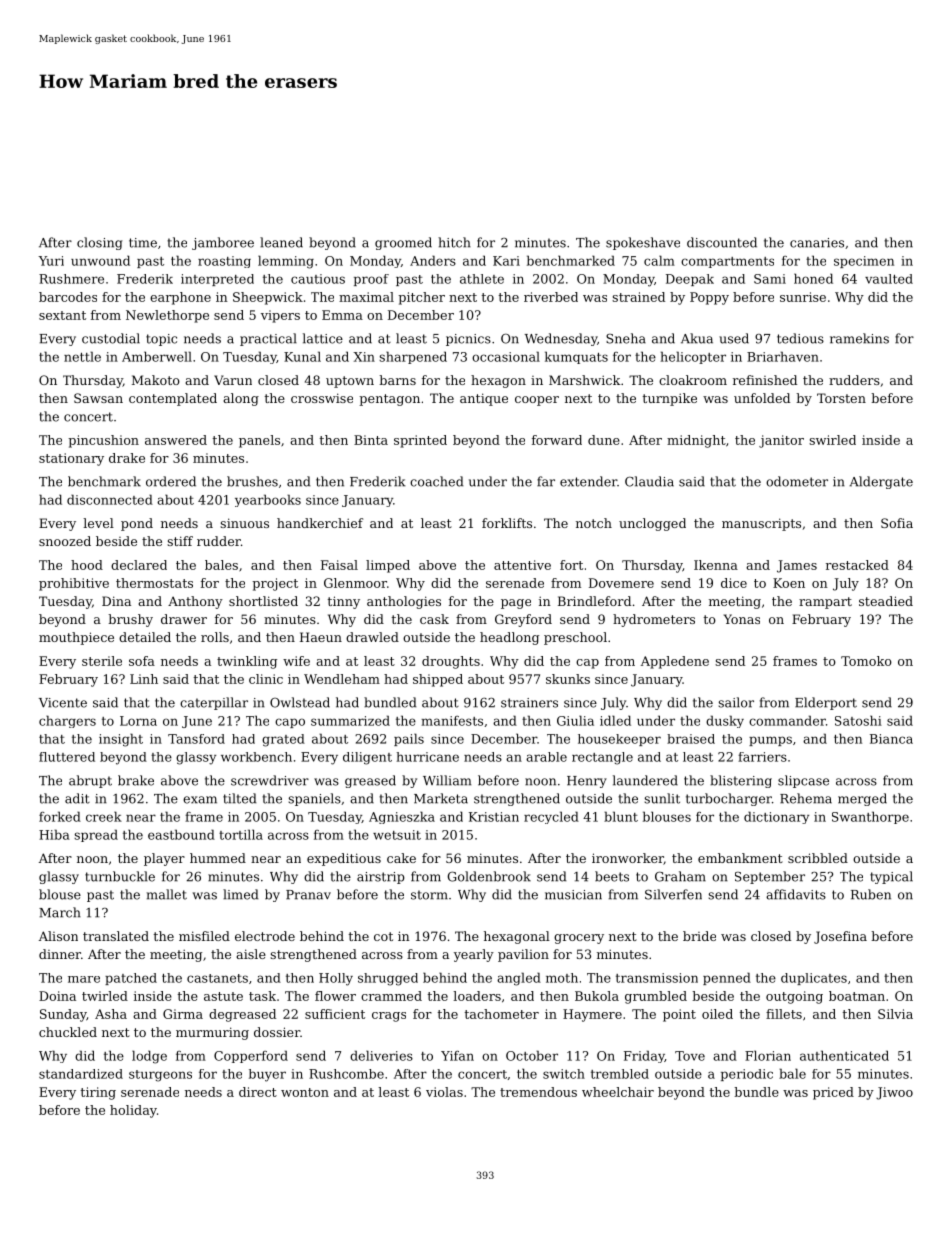  What do you see at coordinates (71, 459) in the image?
I see `stationary` at bounding box center [71, 459].
